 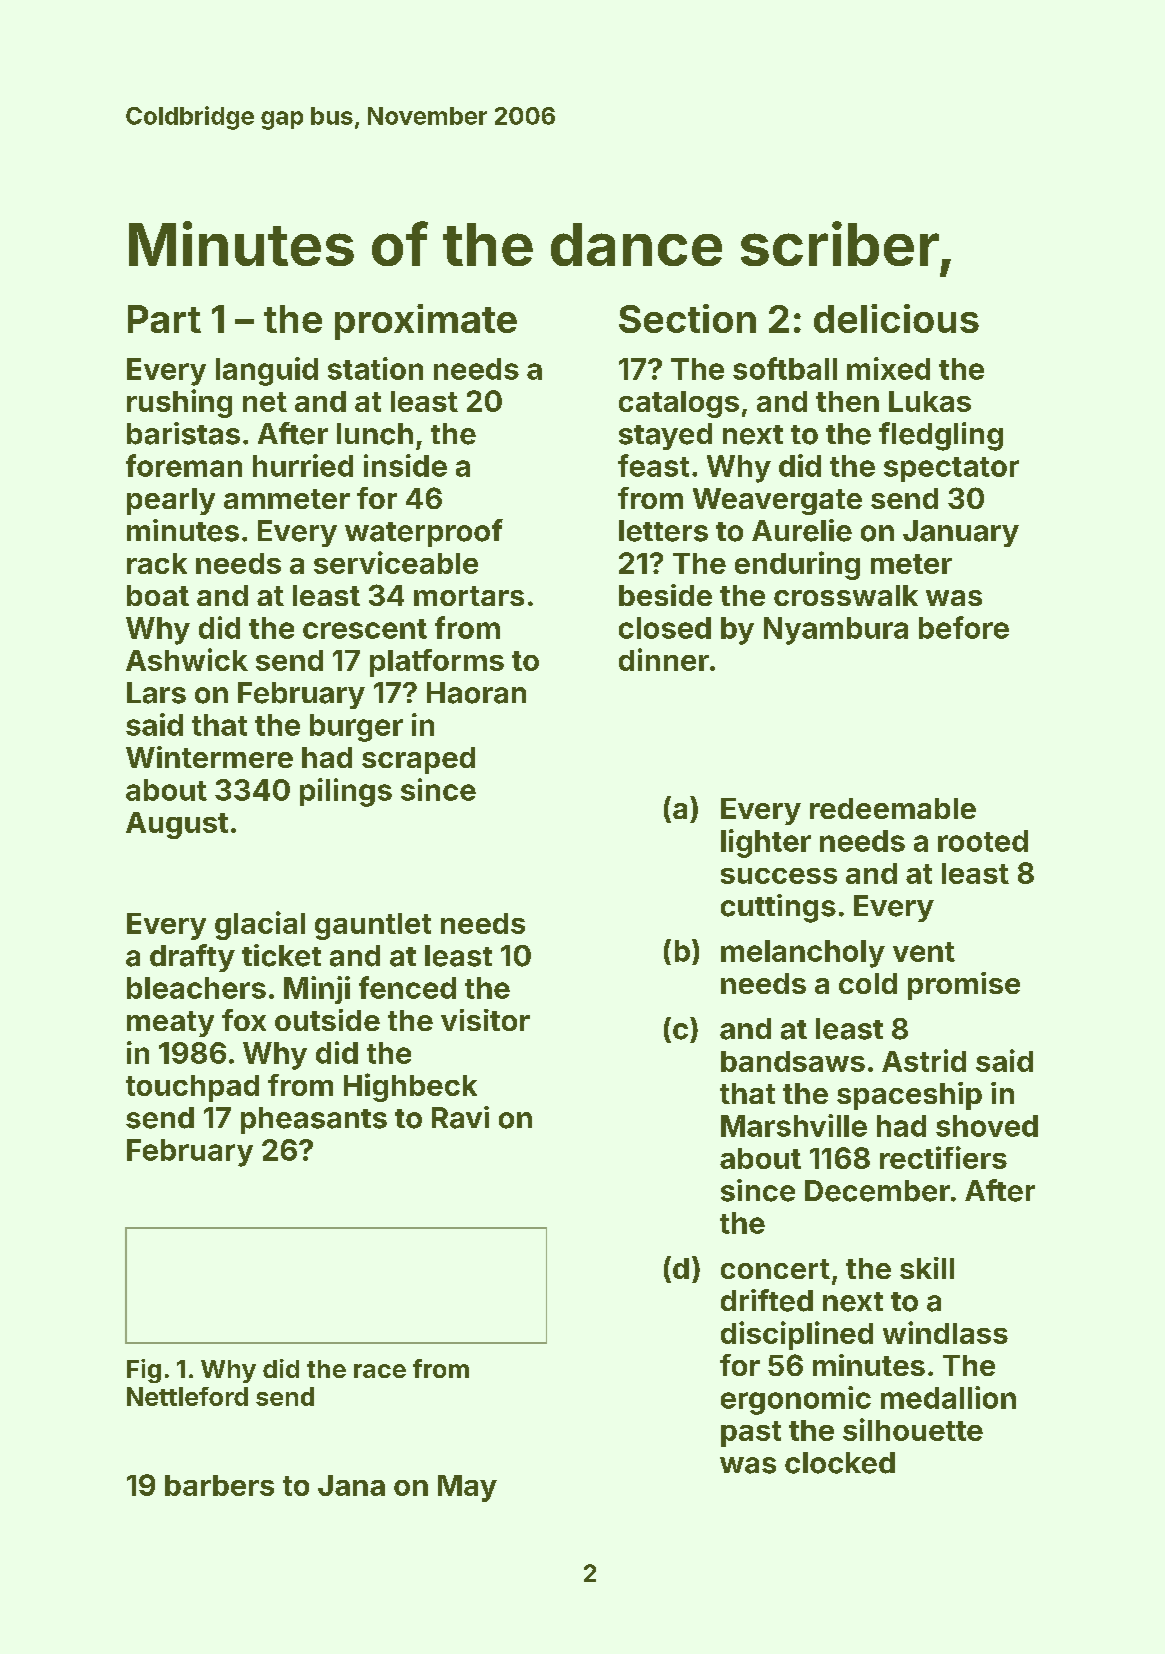 I want to click on past, so click(x=751, y=1434).
